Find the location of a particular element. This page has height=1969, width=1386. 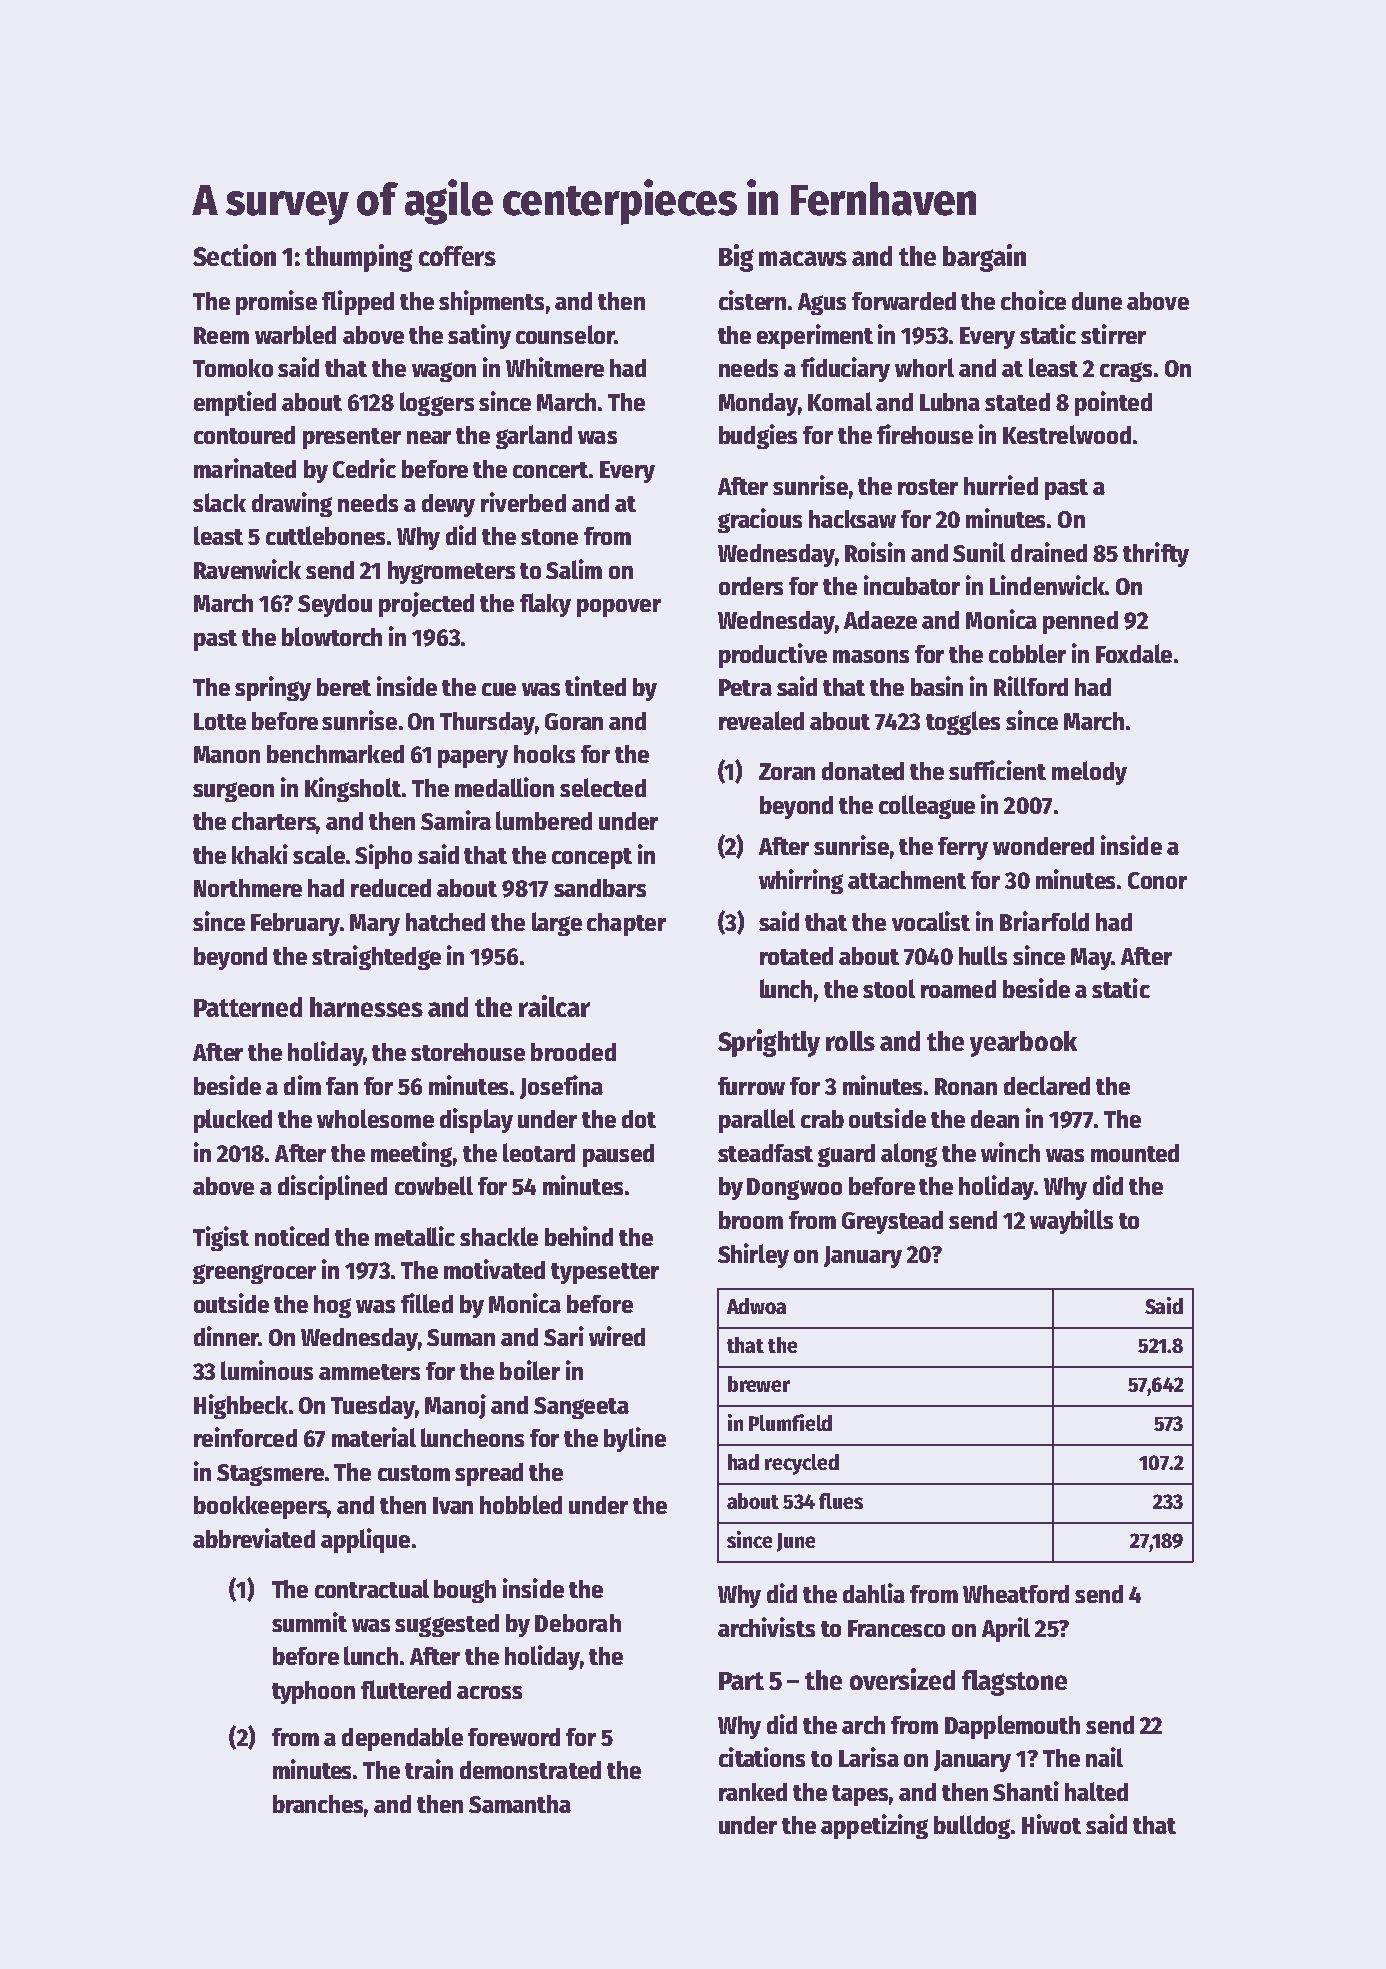

melody is located at coordinates (1089, 773).
